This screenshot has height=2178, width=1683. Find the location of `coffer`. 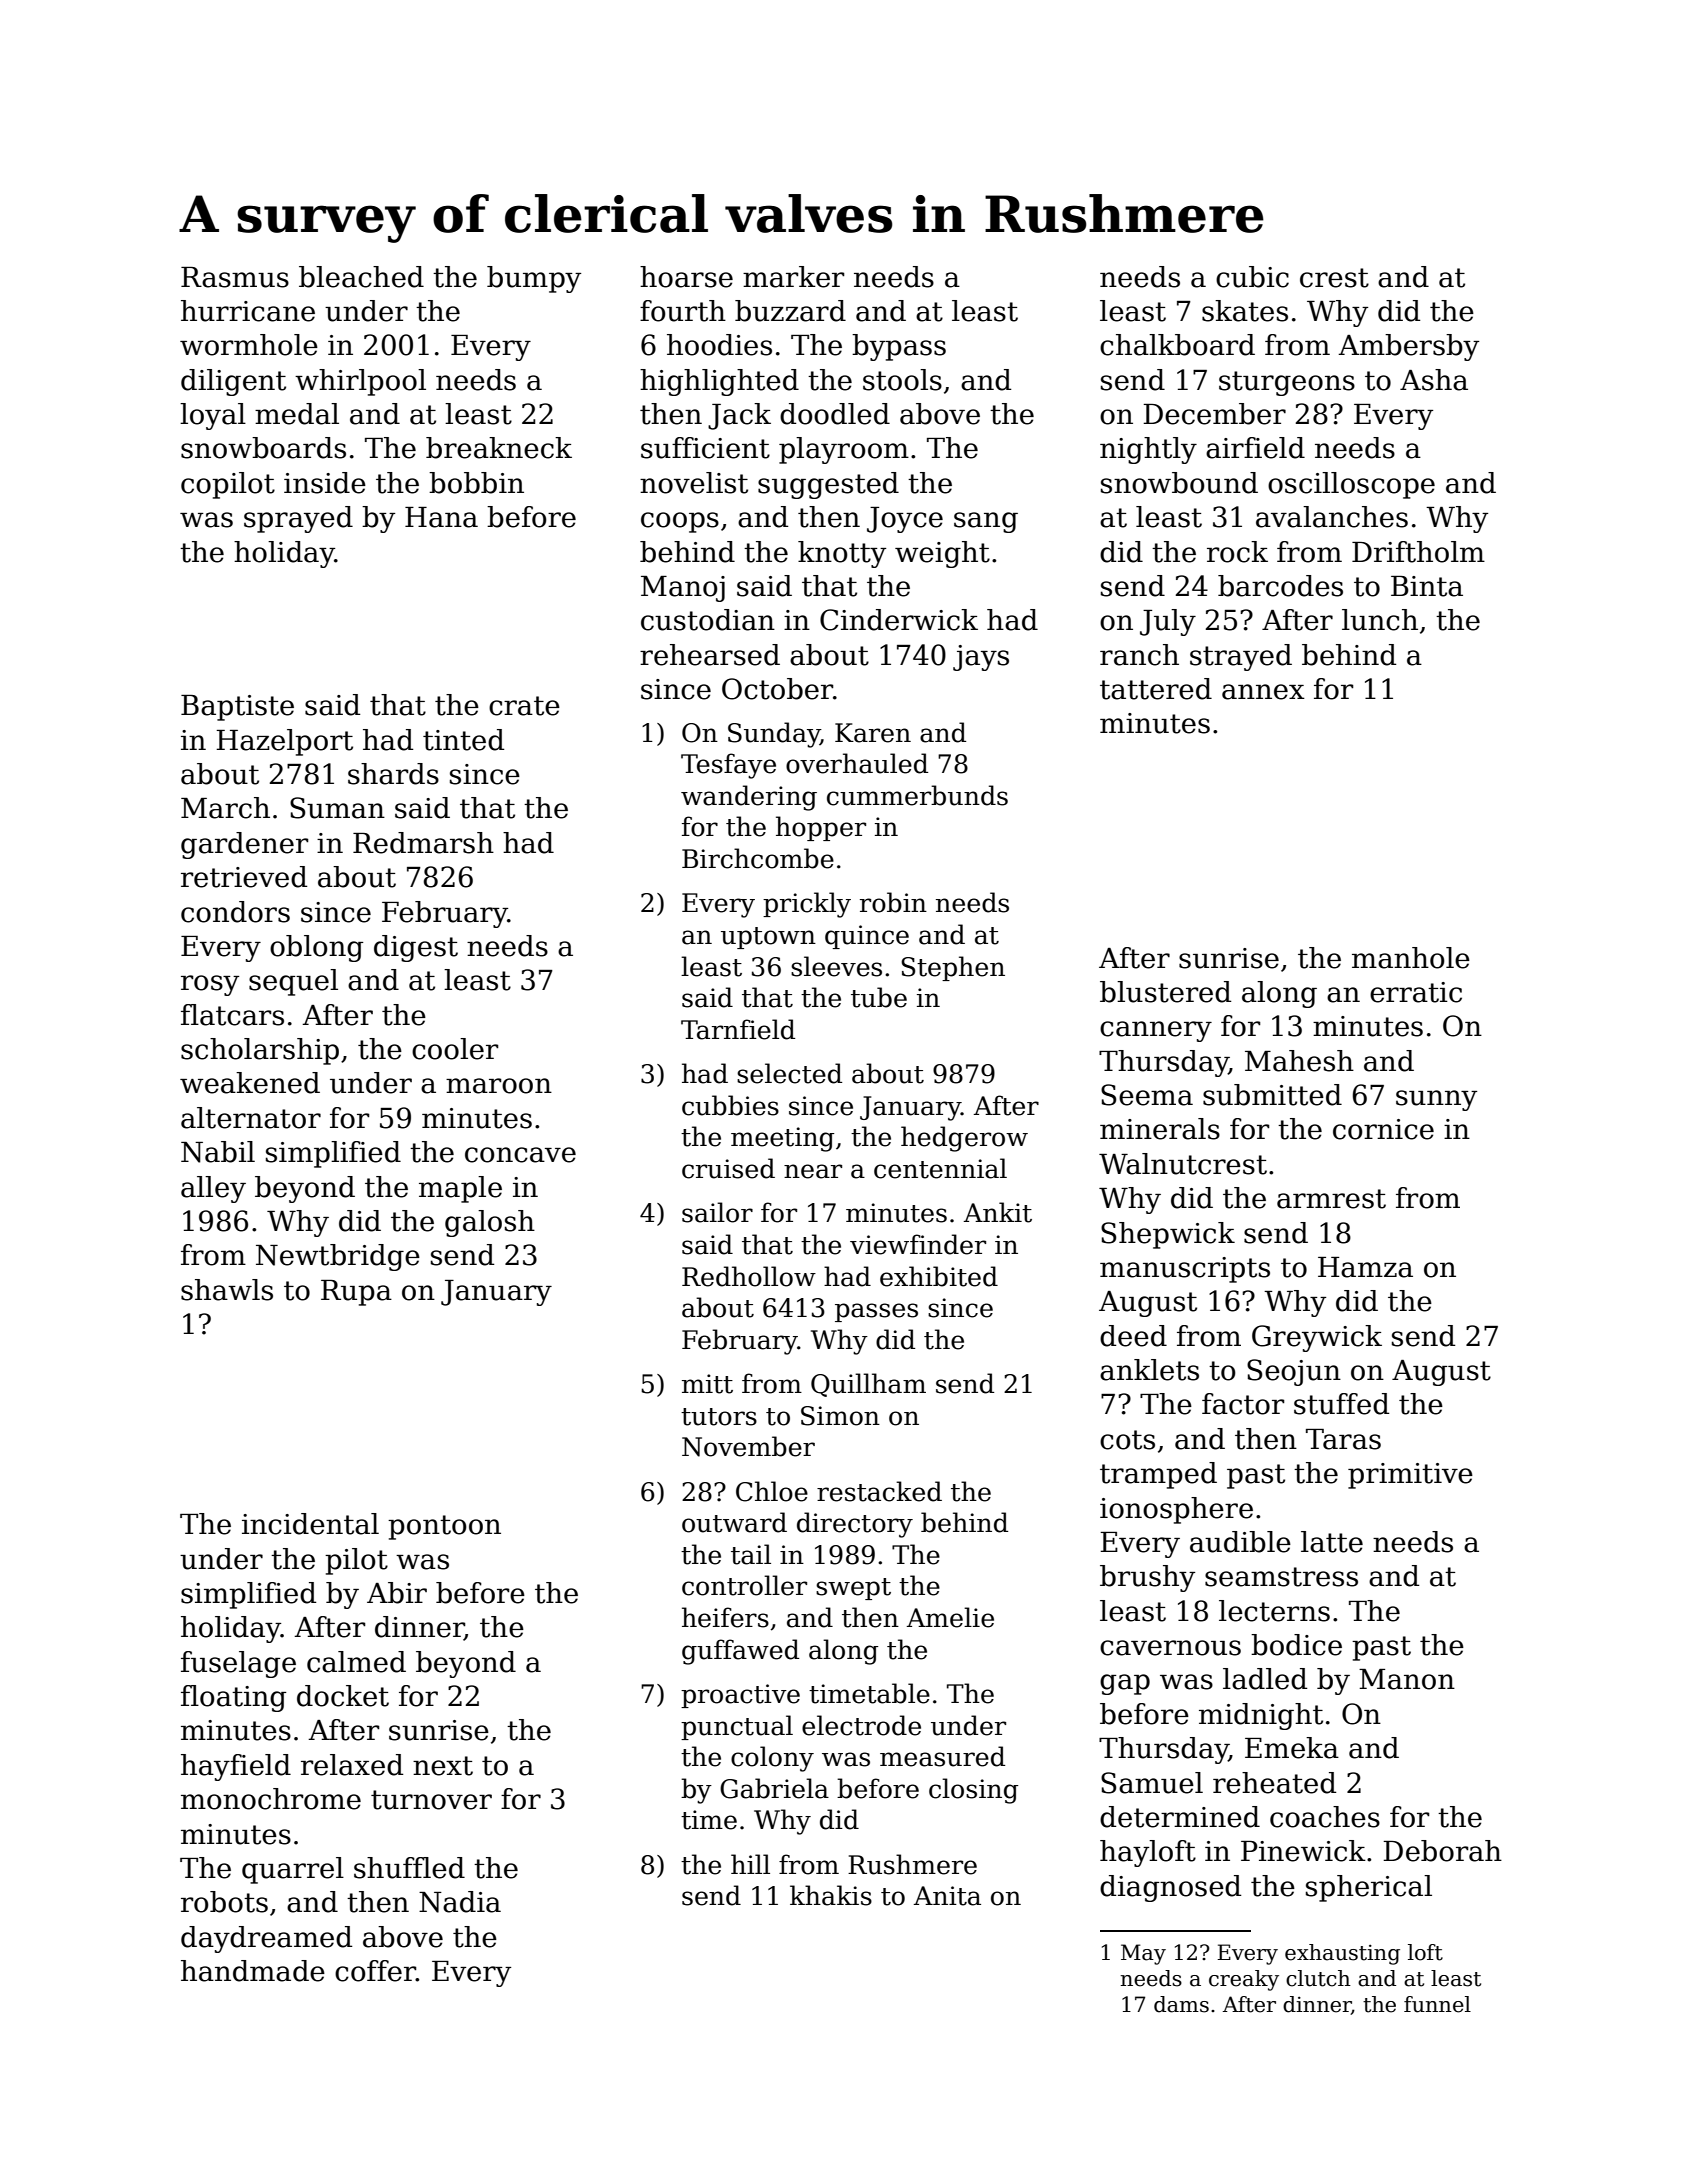

coffer is located at coordinates (375, 1971).
